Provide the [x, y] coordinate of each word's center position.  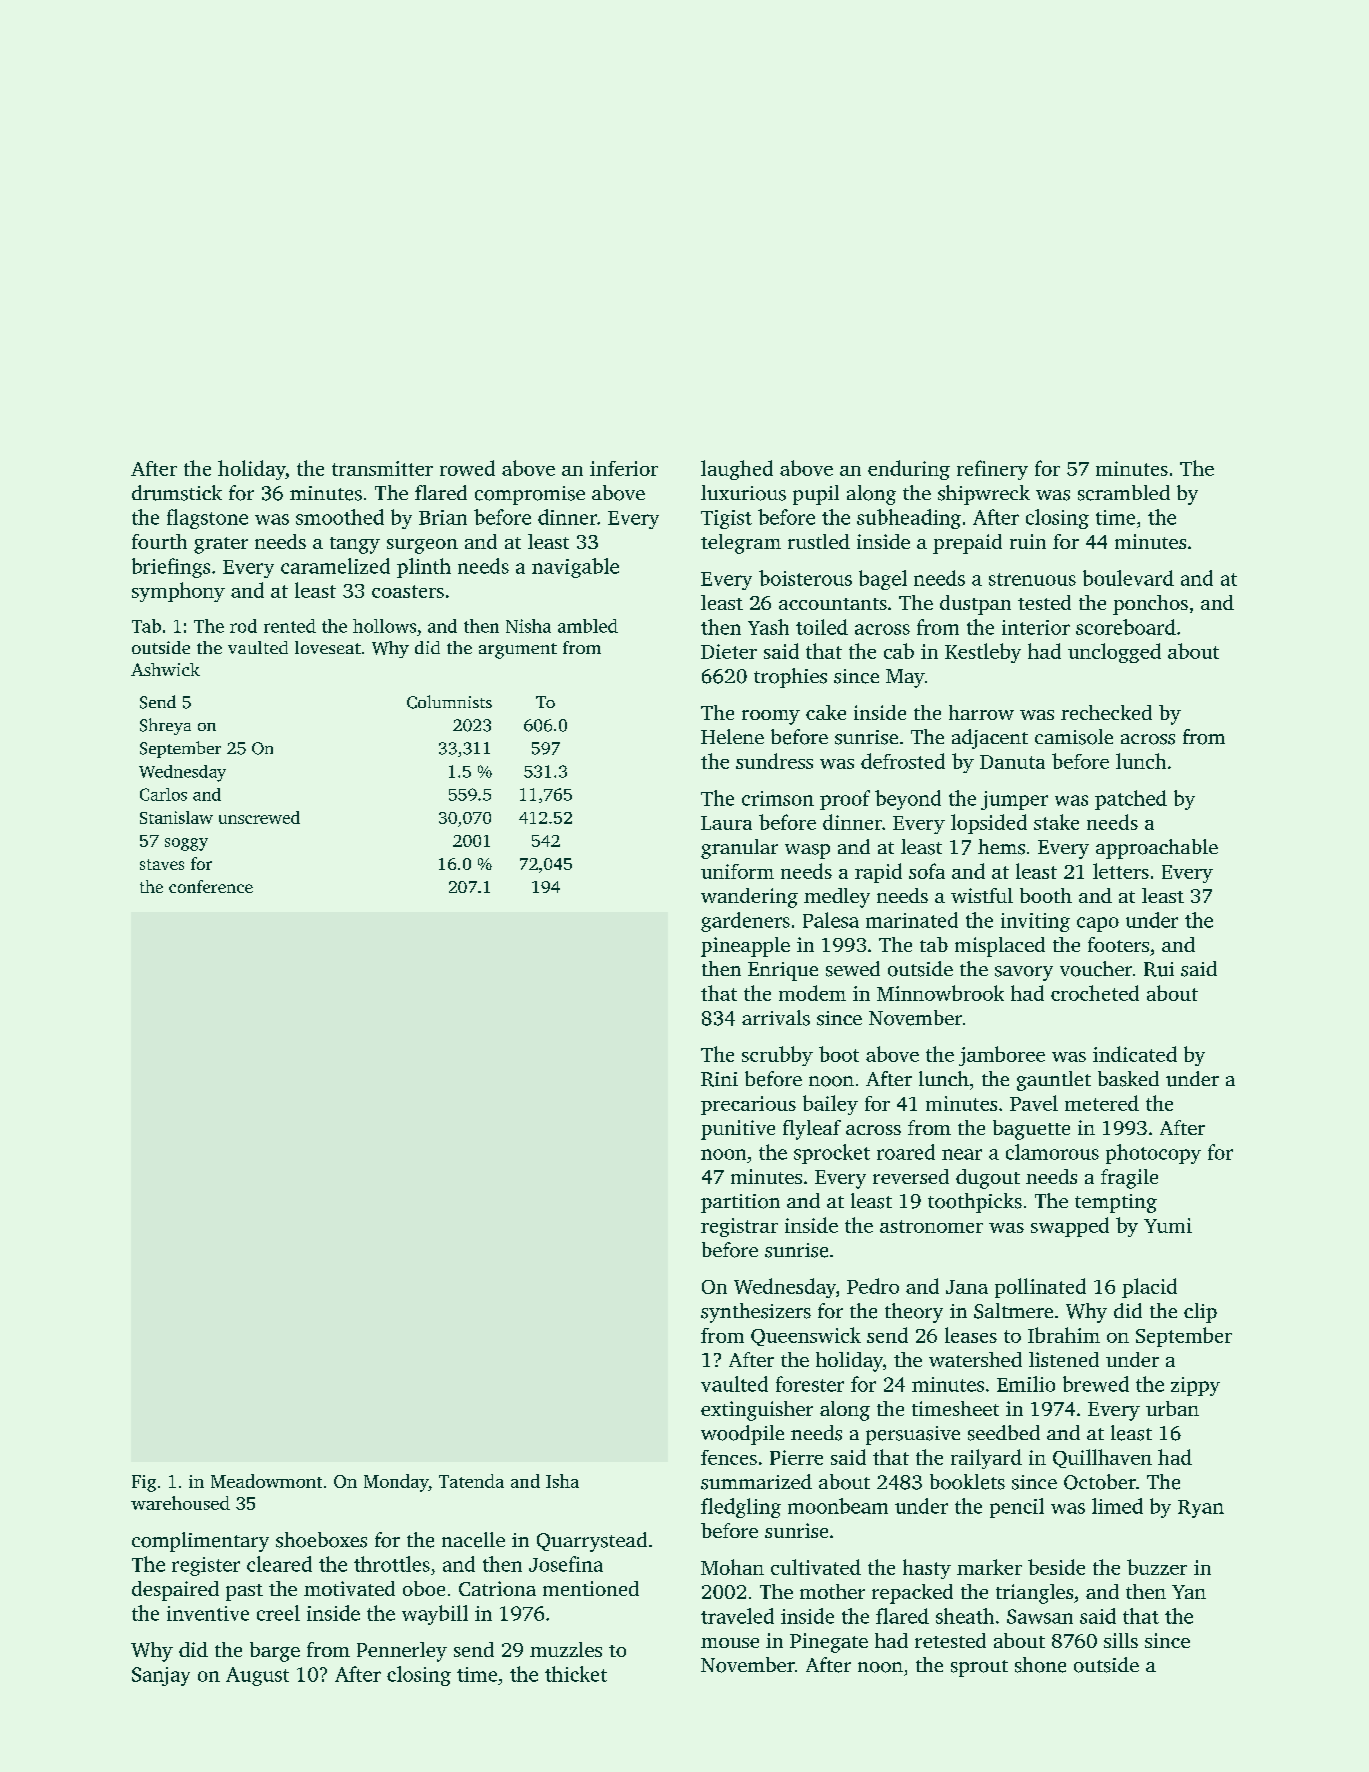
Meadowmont [266, 1481]
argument [518, 651]
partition [740, 1203]
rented [290, 626]
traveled [737, 1616]
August [257, 1676]
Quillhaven [1102, 1458]
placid [1149, 1288]
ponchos [1150, 605]
